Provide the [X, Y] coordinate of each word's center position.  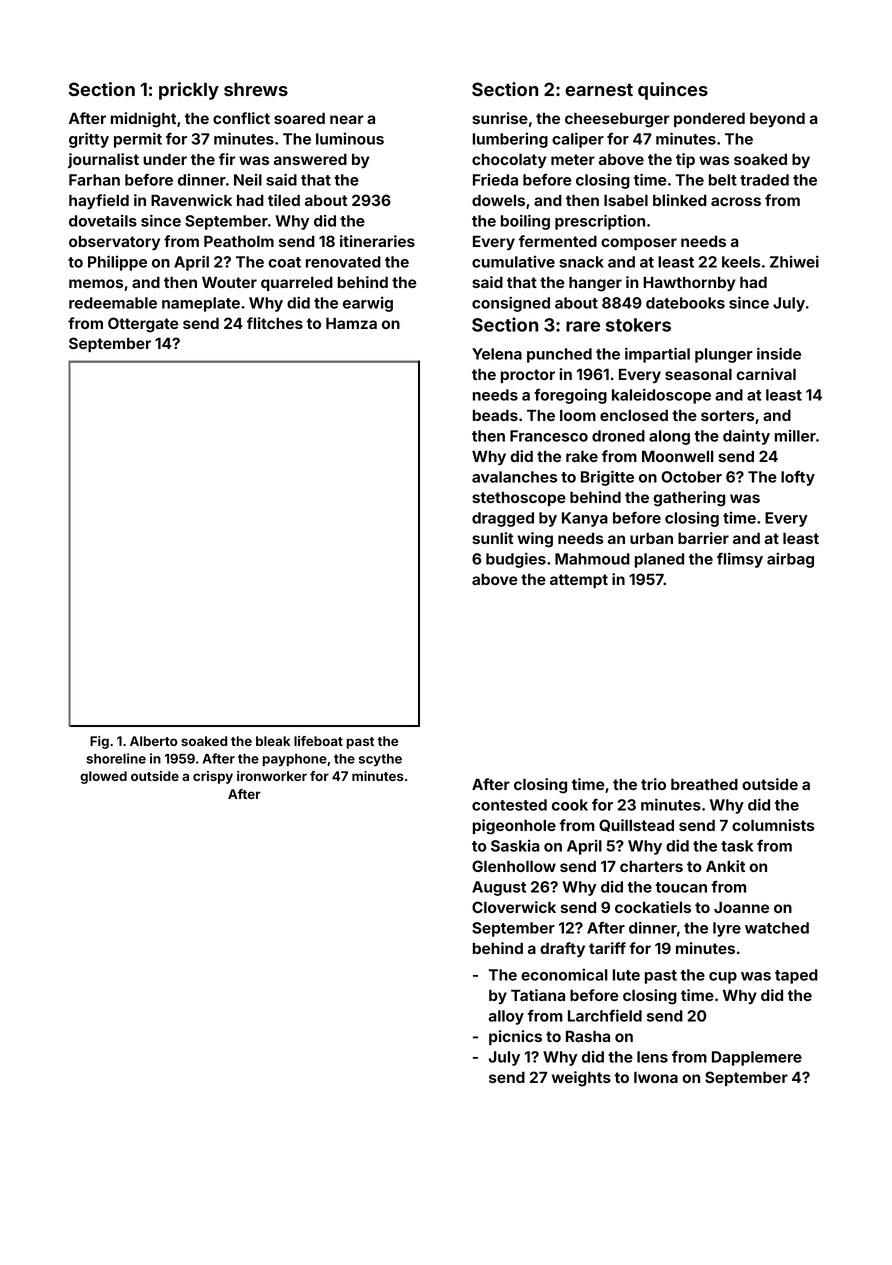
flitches [275, 323]
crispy [213, 777]
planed [659, 560]
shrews [256, 89]
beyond [777, 119]
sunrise [500, 118]
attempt [579, 581]
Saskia [515, 845]
